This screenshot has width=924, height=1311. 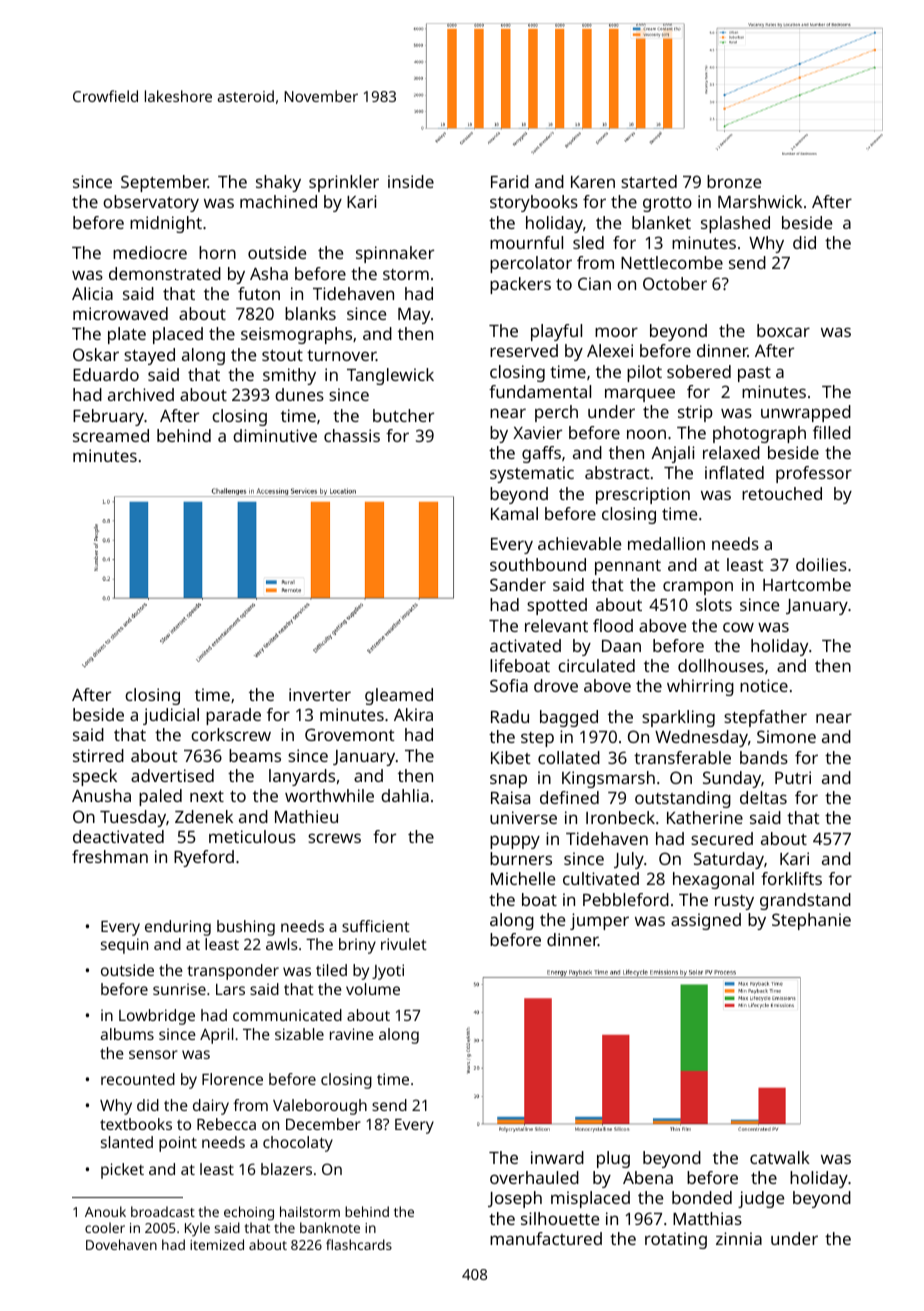 What do you see at coordinates (780, 1157) in the screenshot?
I see `catwalk` at bounding box center [780, 1157].
